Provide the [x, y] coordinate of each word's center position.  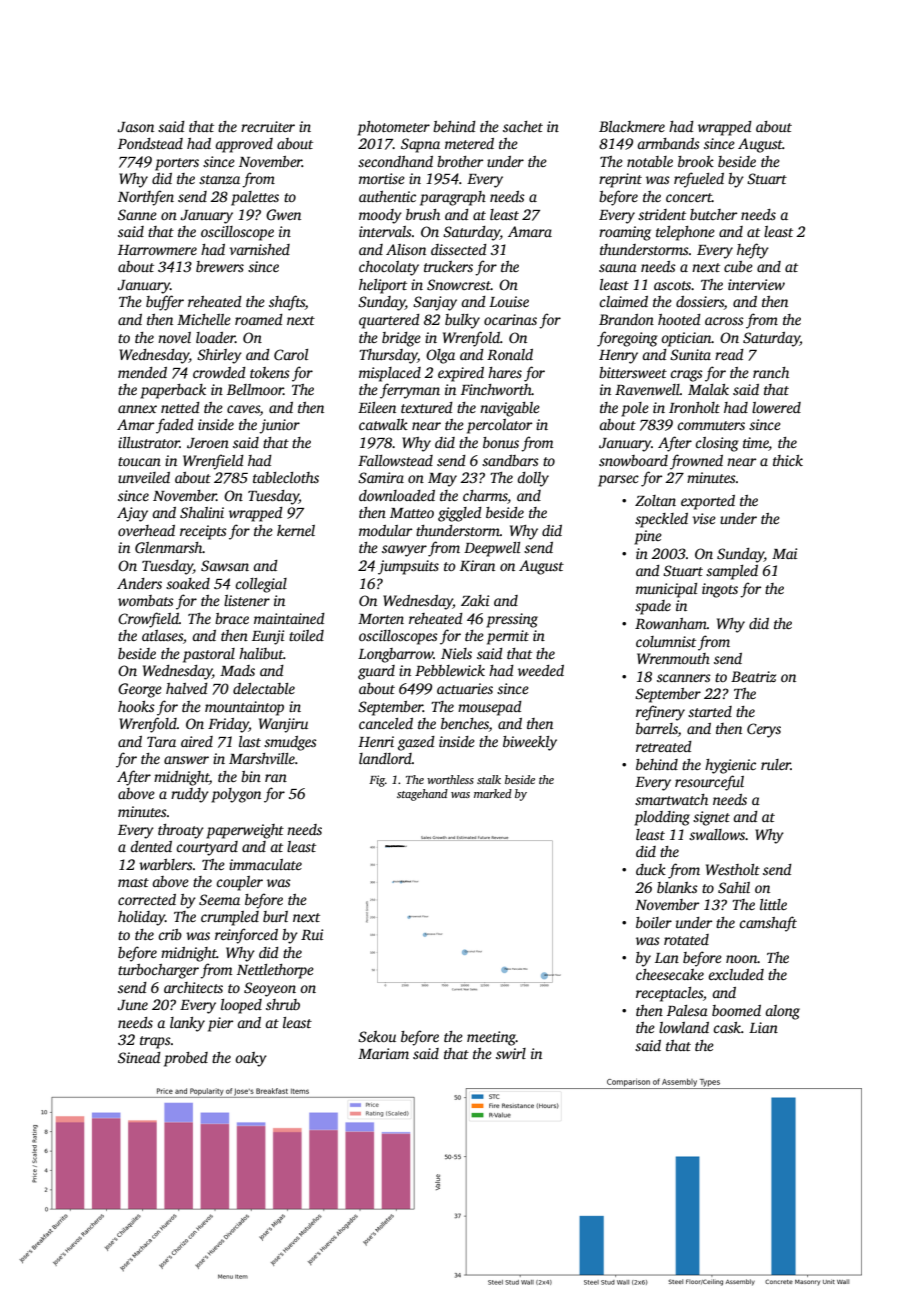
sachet [523, 126]
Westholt [733, 869]
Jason [135, 127]
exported [708, 502]
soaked [188, 583]
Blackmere [632, 126]
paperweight [245, 831]
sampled [732, 572]
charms [485, 495]
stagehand [422, 795]
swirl [511, 1053]
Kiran [477, 565]
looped [241, 1006]
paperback [173, 391]
